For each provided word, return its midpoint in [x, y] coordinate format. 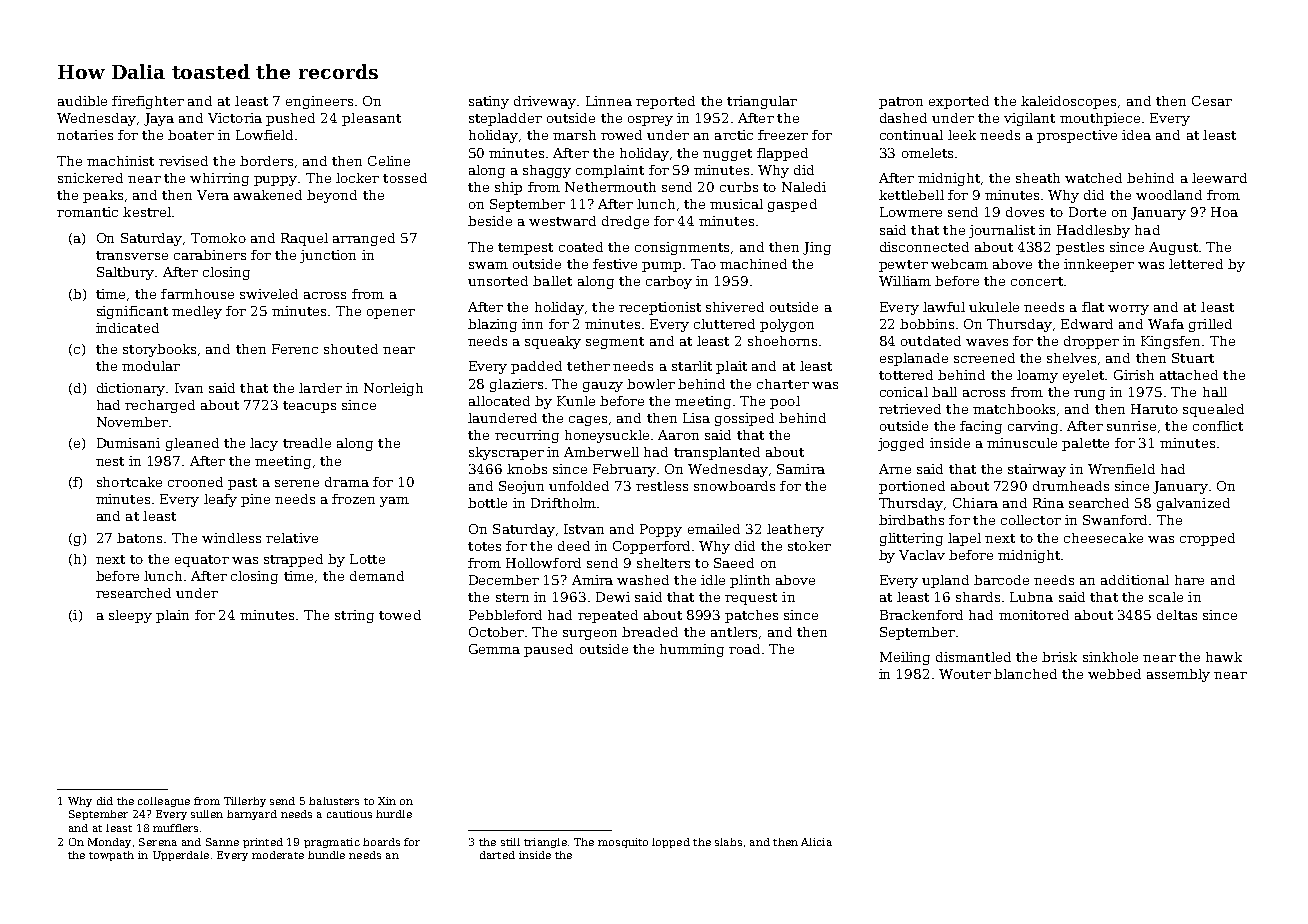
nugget [727, 155]
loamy [1037, 376]
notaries [85, 135]
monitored [1034, 615]
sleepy [130, 616]
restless [662, 486]
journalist [1002, 231]
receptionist [660, 308]
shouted [351, 349]
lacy [264, 444]
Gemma [494, 649]
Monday [109, 843]
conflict [1218, 426]
